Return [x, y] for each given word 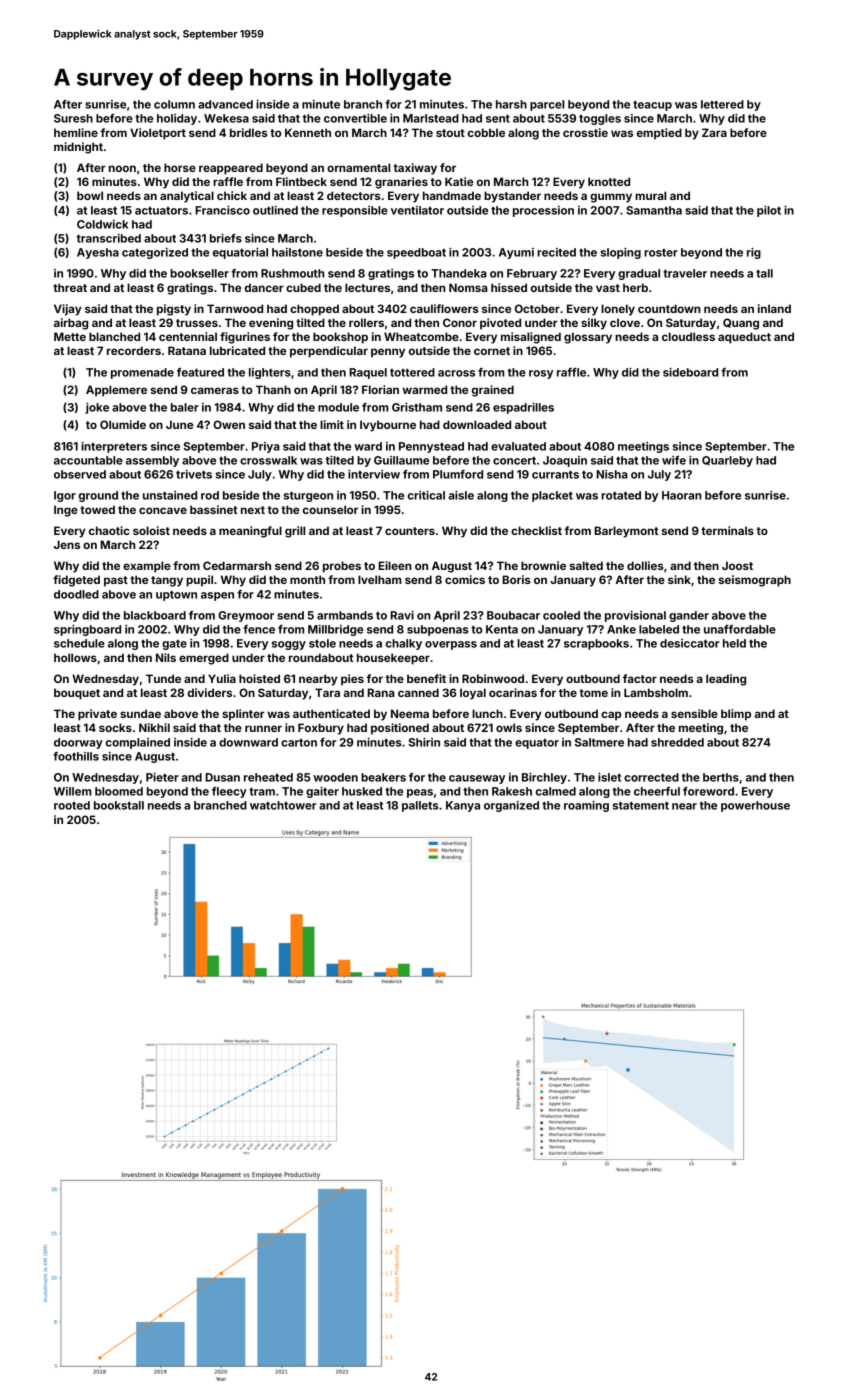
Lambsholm [656, 692]
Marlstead [431, 118]
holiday [177, 119]
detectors [354, 195]
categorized [155, 253]
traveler [685, 273]
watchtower [283, 805]
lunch [487, 713]
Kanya [463, 806]
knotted [609, 181]
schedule [79, 643]
